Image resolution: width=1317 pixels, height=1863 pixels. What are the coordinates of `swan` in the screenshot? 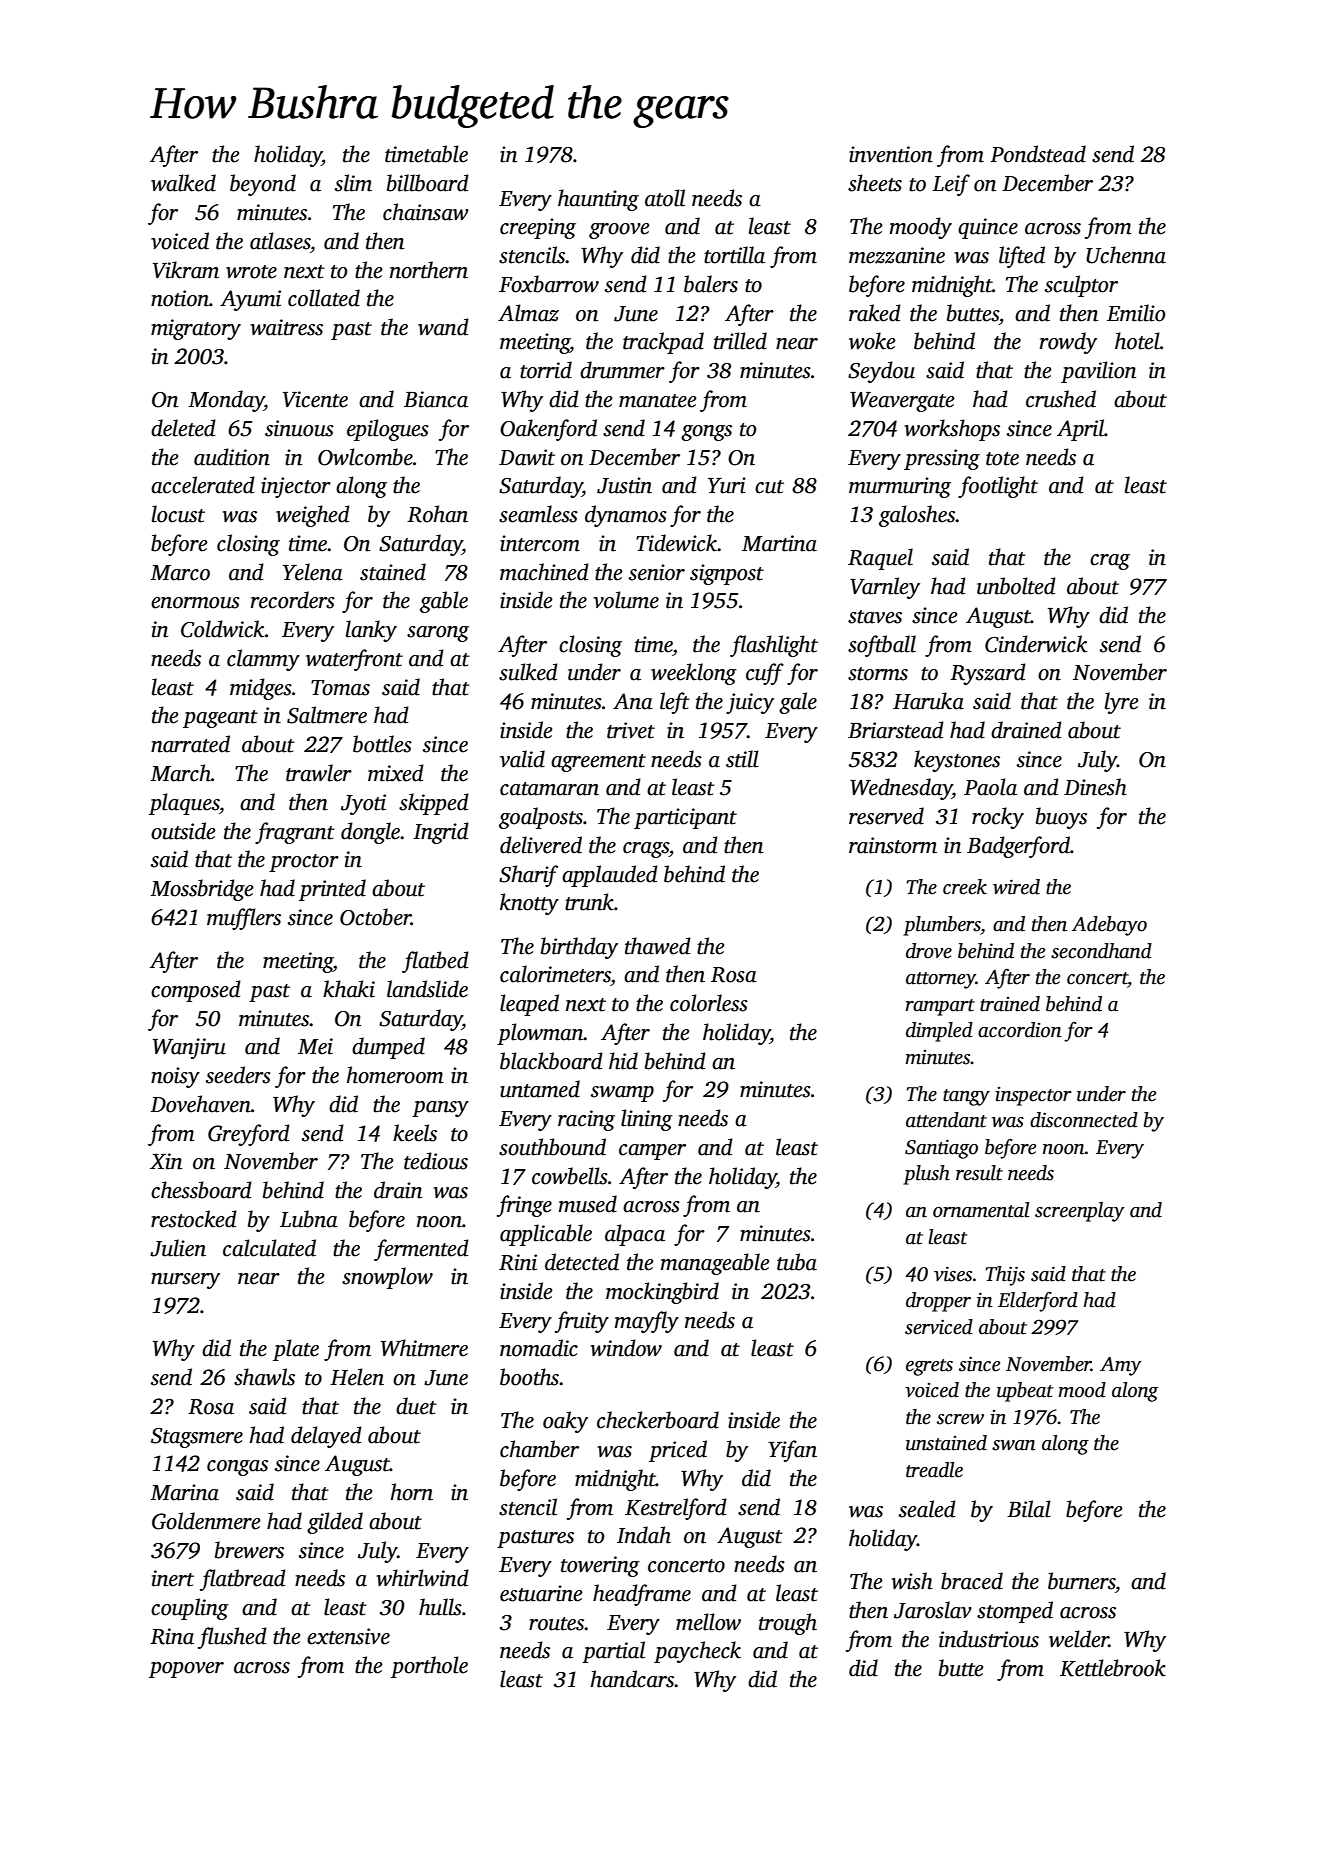 It's located at (1014, 1445).
